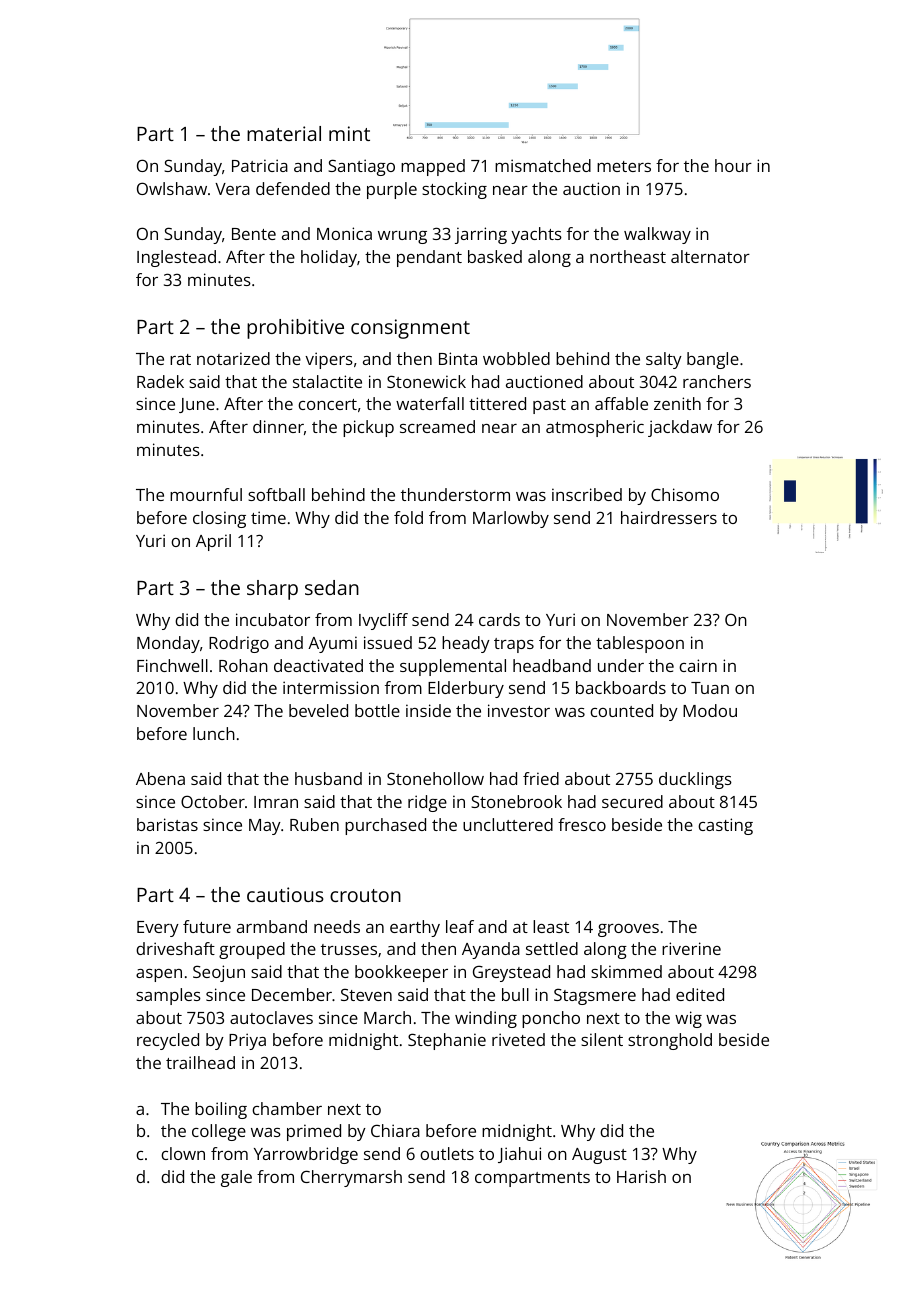 The image size is (908, 1316). I want to click on mismatched, so click(543, 165).
